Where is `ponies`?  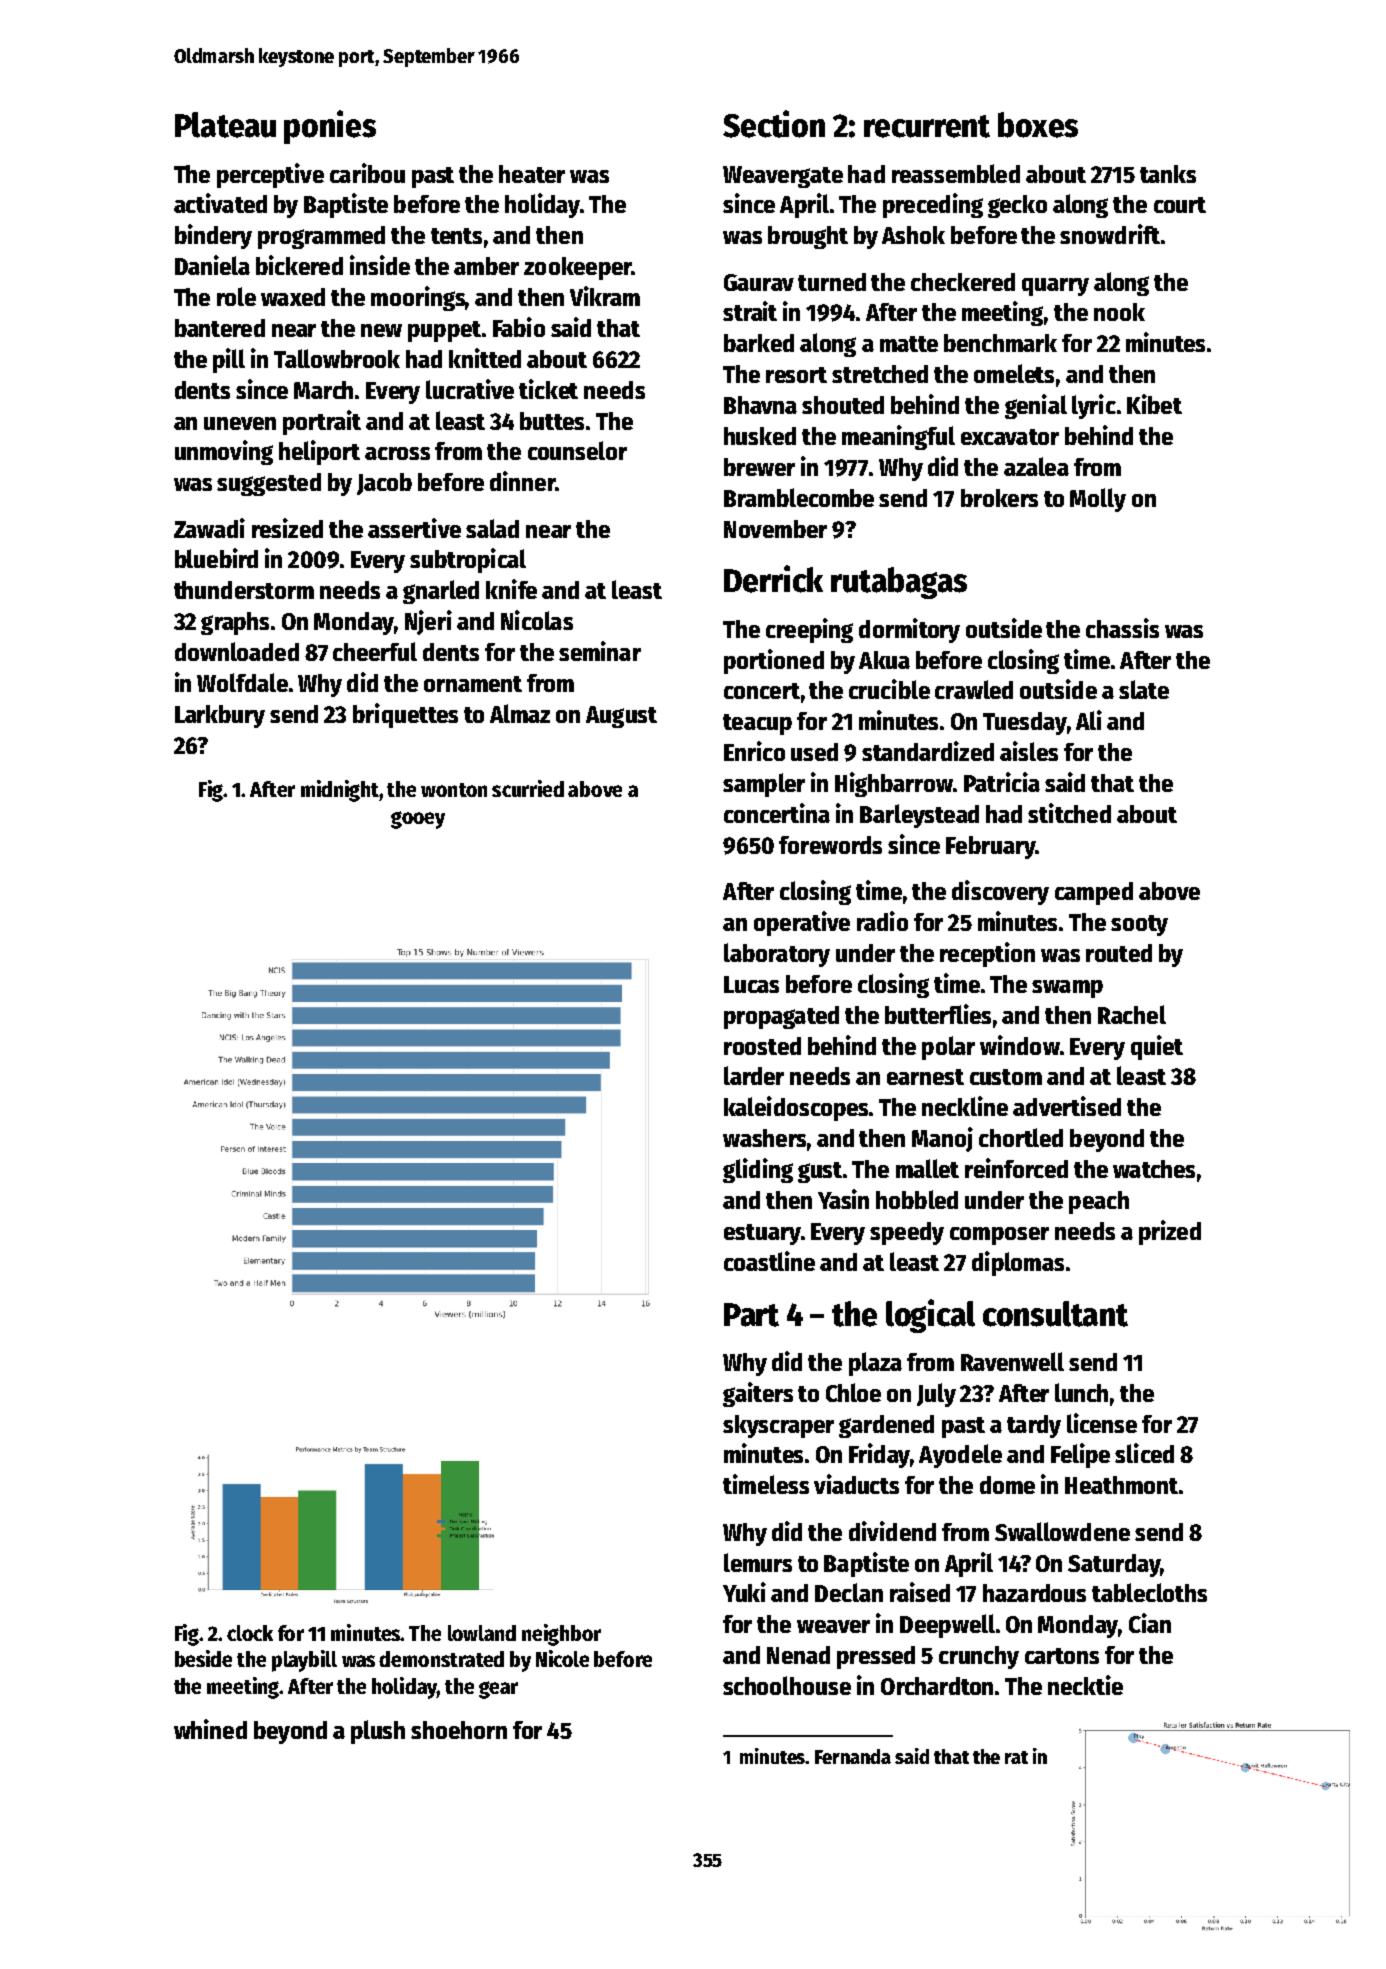 ponies is located at coordinates (330, 127).
